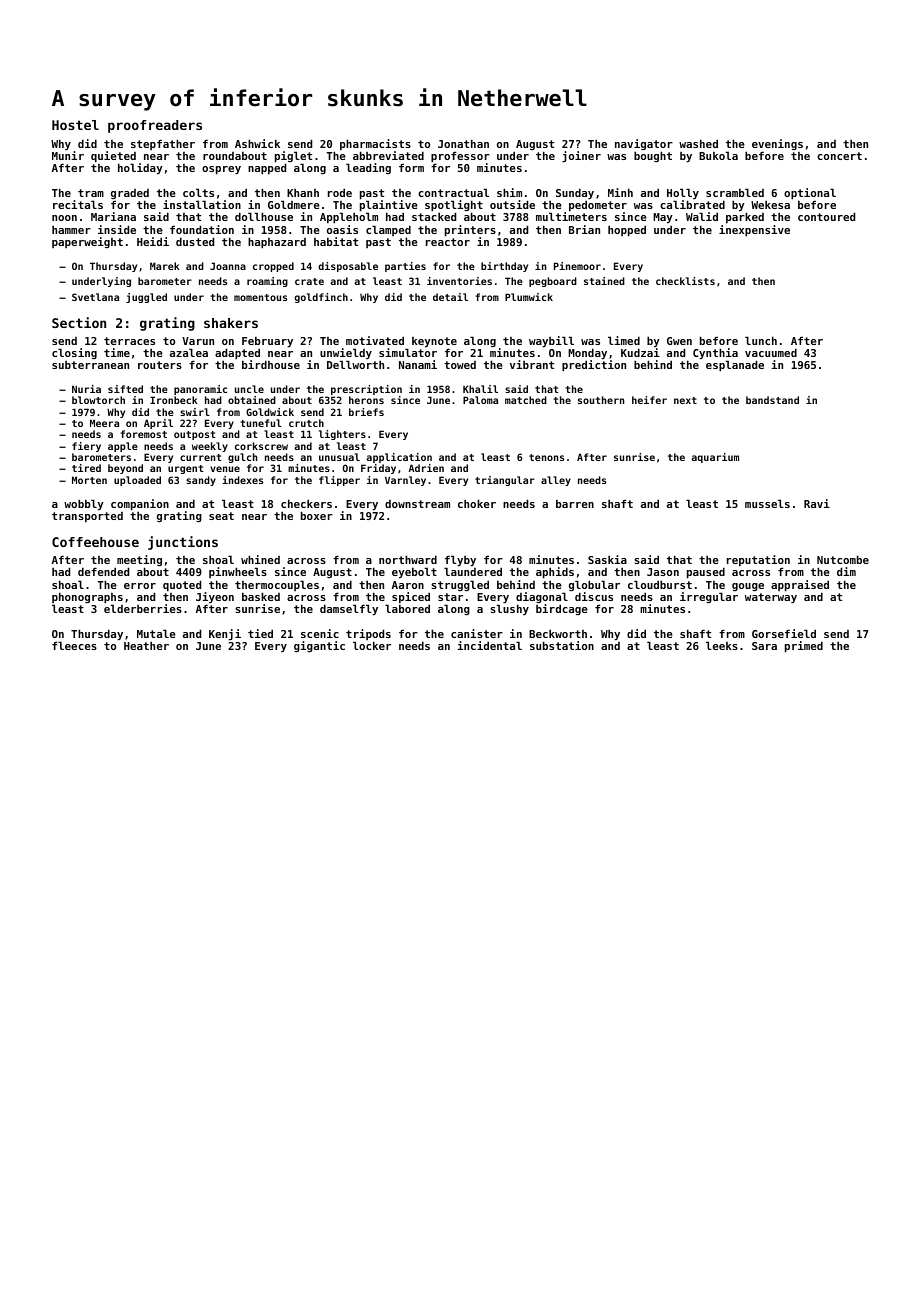 The height and width of the screenshot is (1308, 924). I want to click on lunch, so click(761, 340).
